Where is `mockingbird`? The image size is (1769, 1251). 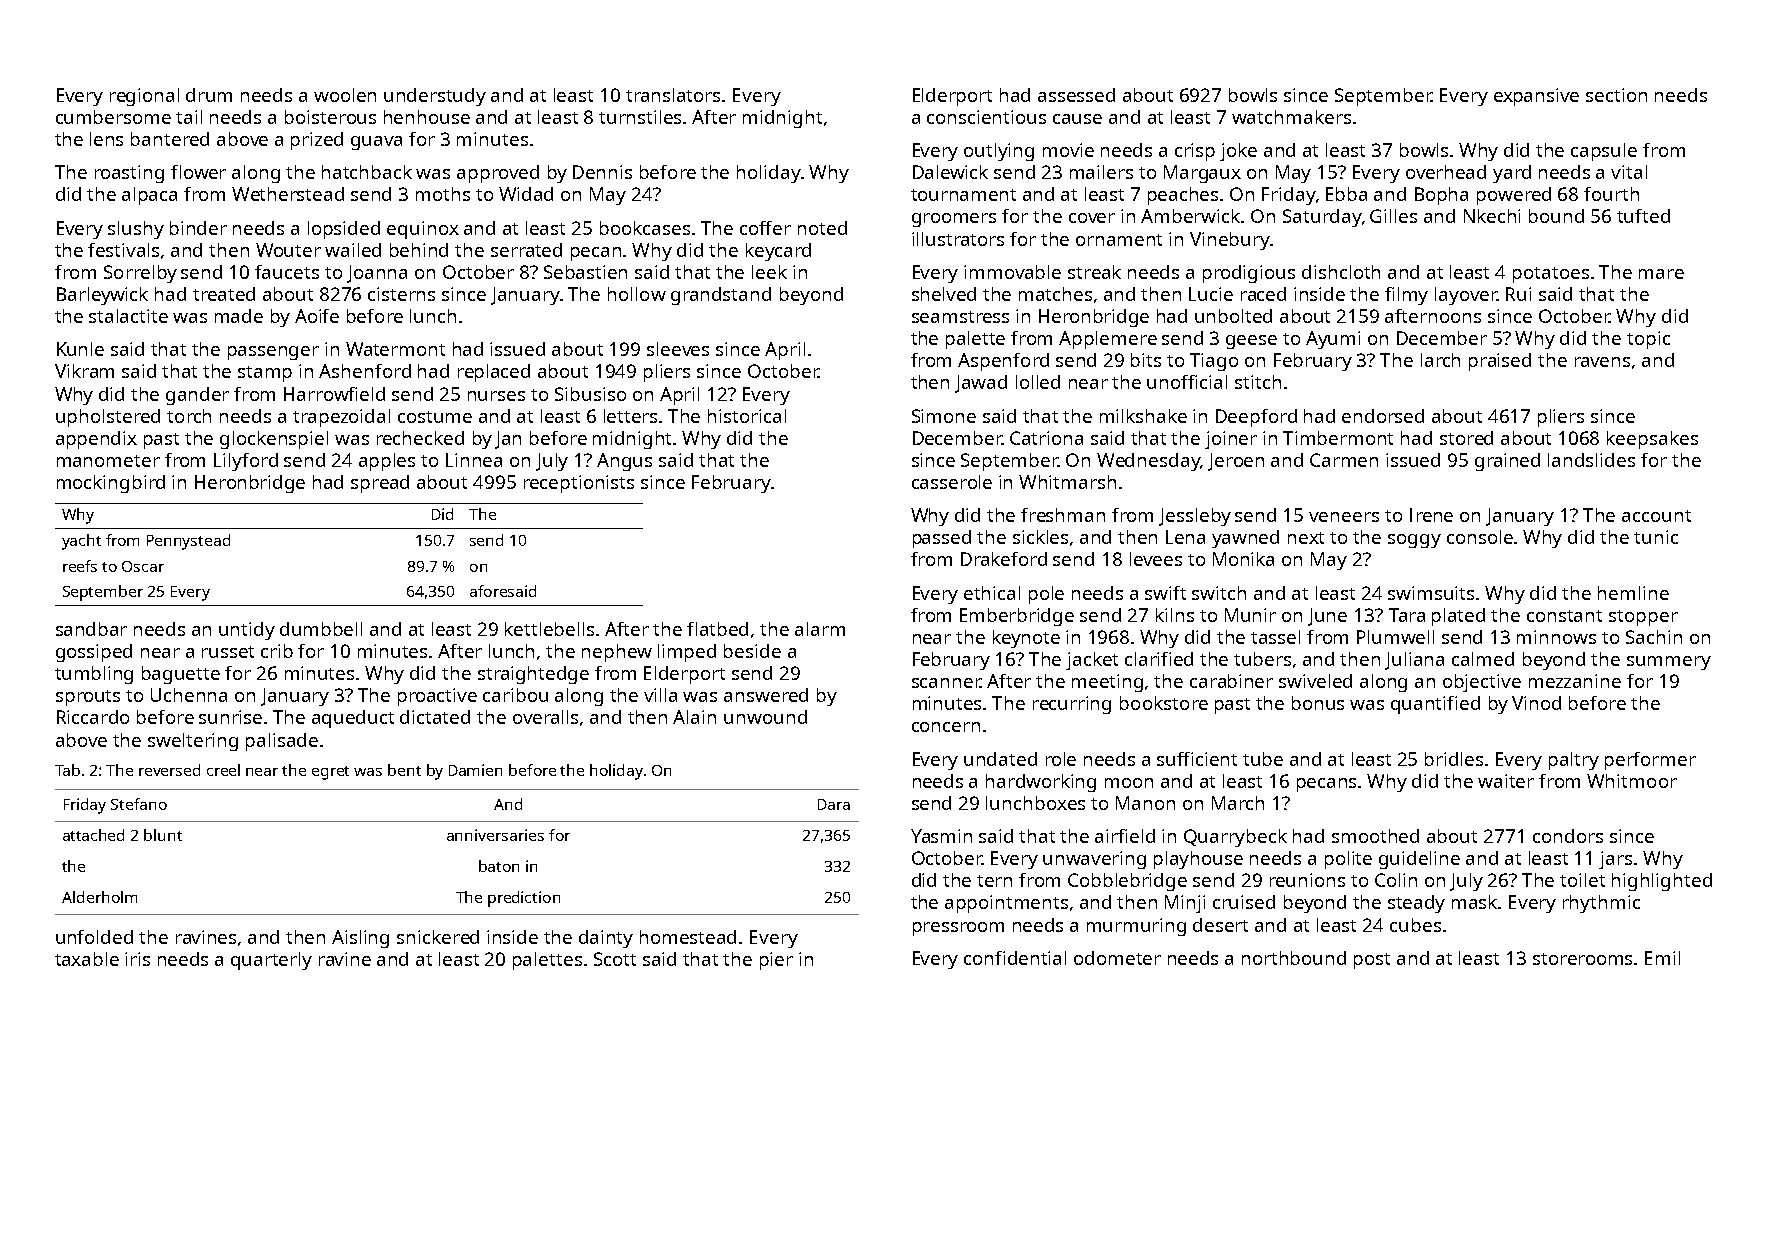 mockingbird is located at coordinates (111, 484).
